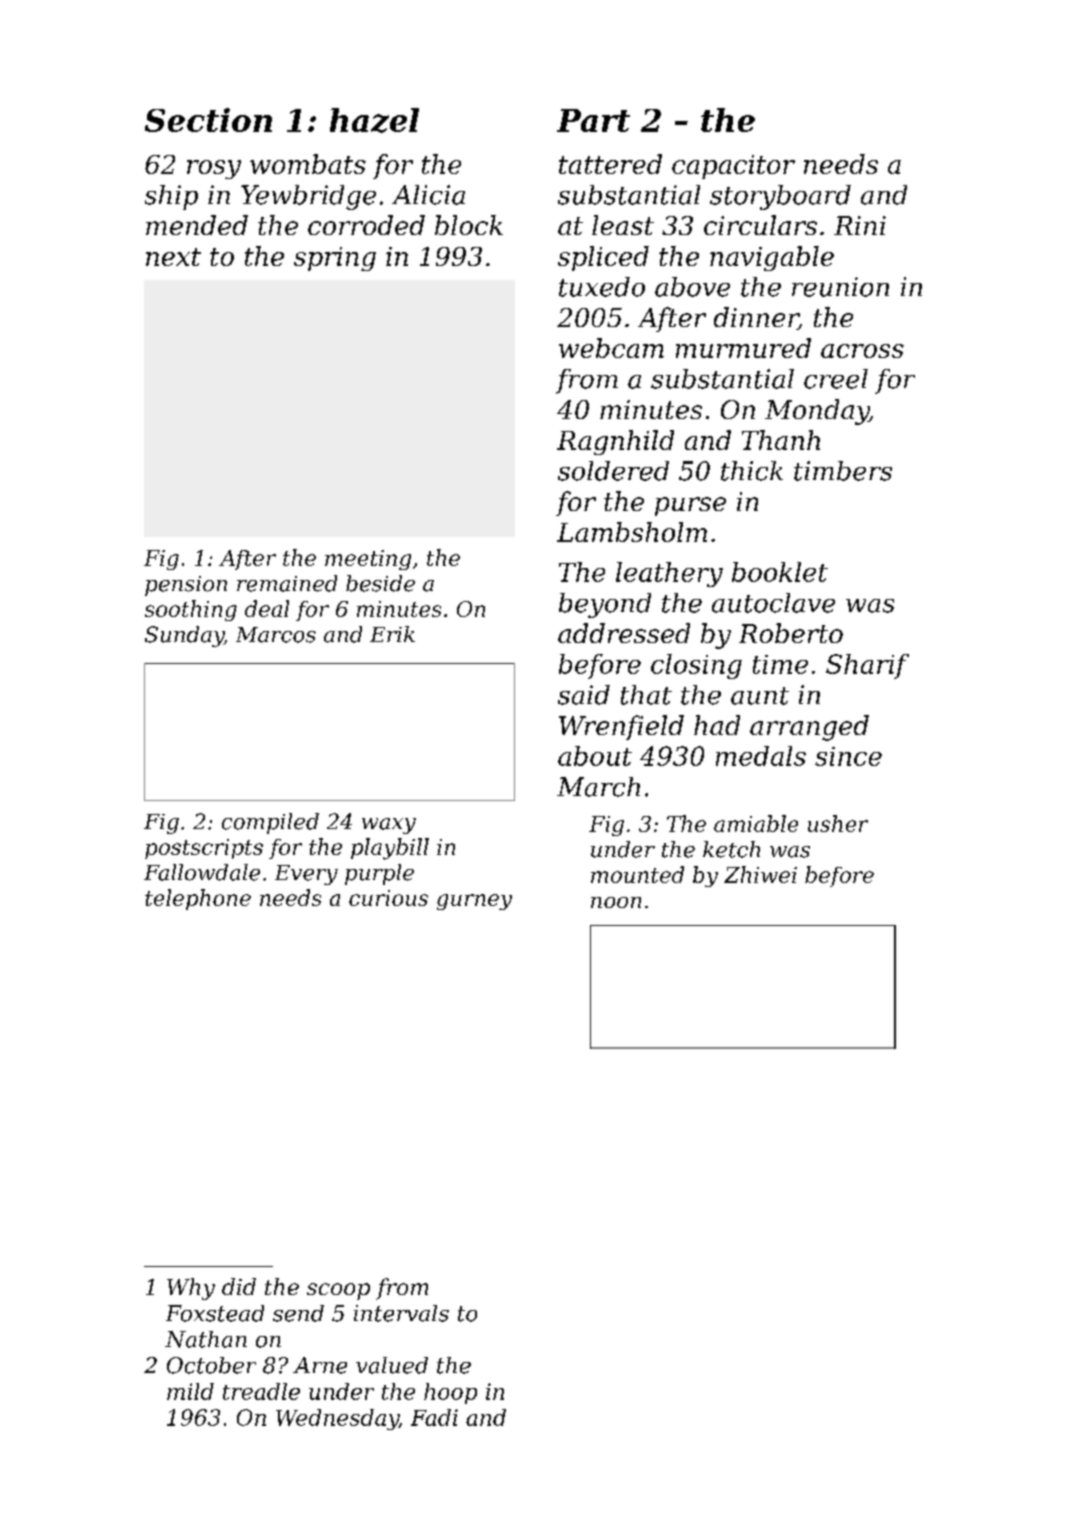  What do you see at coordinates (392, 634) in the page?
I see `Erik` at bounding box center [392, 634].
